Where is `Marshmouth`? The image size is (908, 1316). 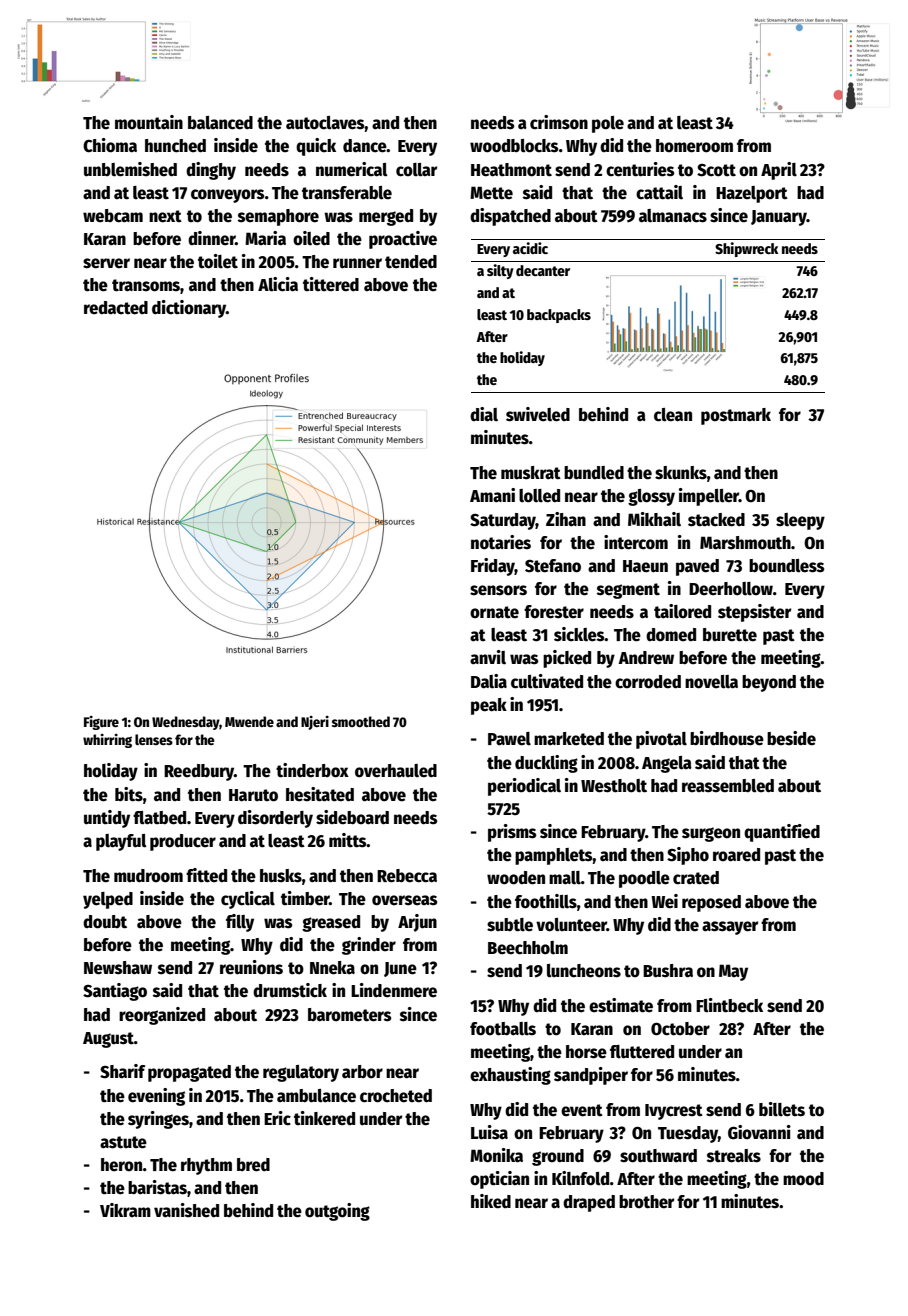 Marshmouth is located at coordinates (745, 543).
